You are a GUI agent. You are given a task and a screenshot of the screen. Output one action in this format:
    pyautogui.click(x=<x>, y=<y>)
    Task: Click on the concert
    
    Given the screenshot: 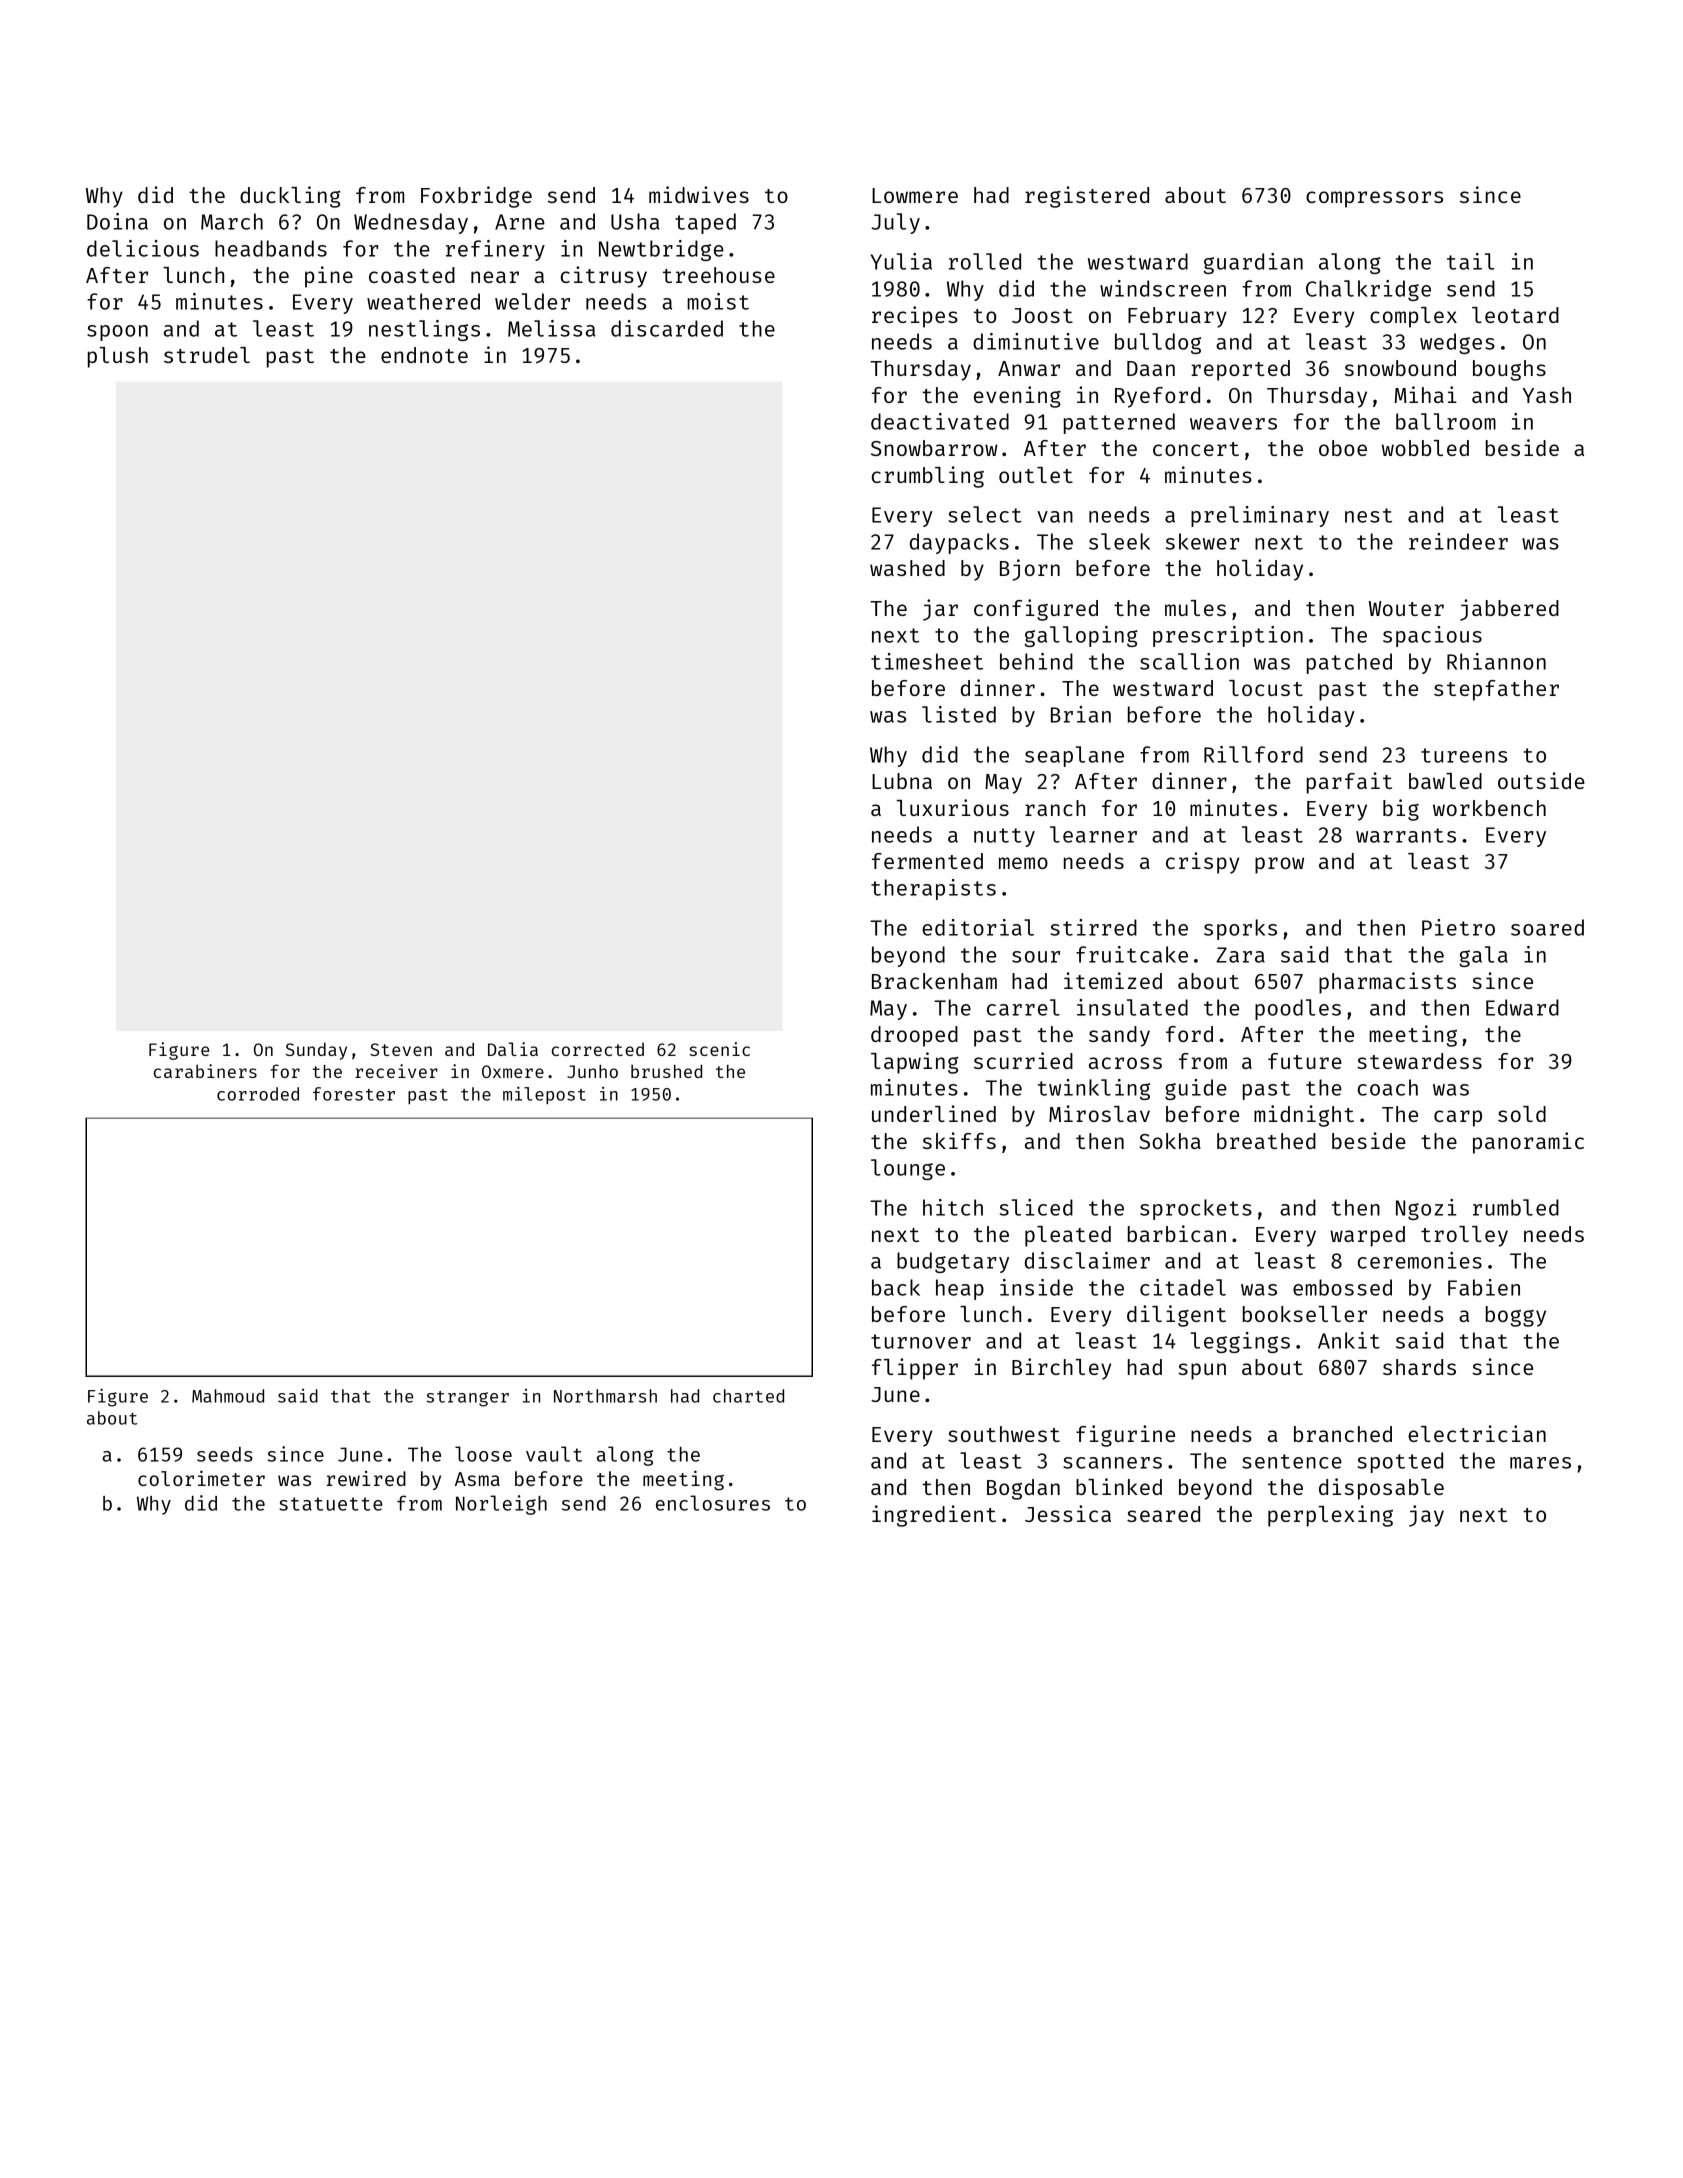 What is the action you would take?
    pyautogui.click(x=1196, y=449)
